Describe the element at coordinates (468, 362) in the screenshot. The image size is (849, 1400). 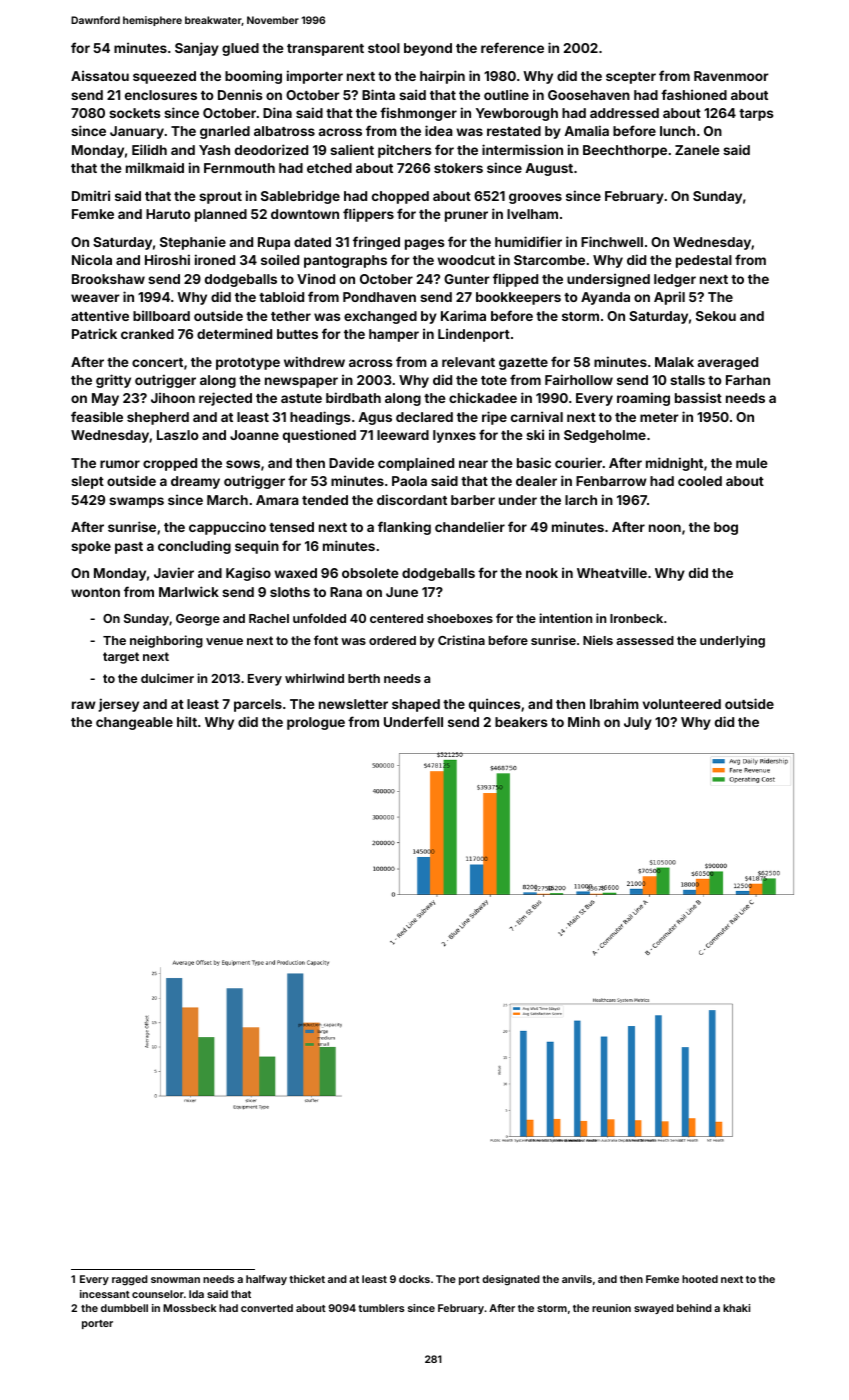
I see `relevant` at that location.
